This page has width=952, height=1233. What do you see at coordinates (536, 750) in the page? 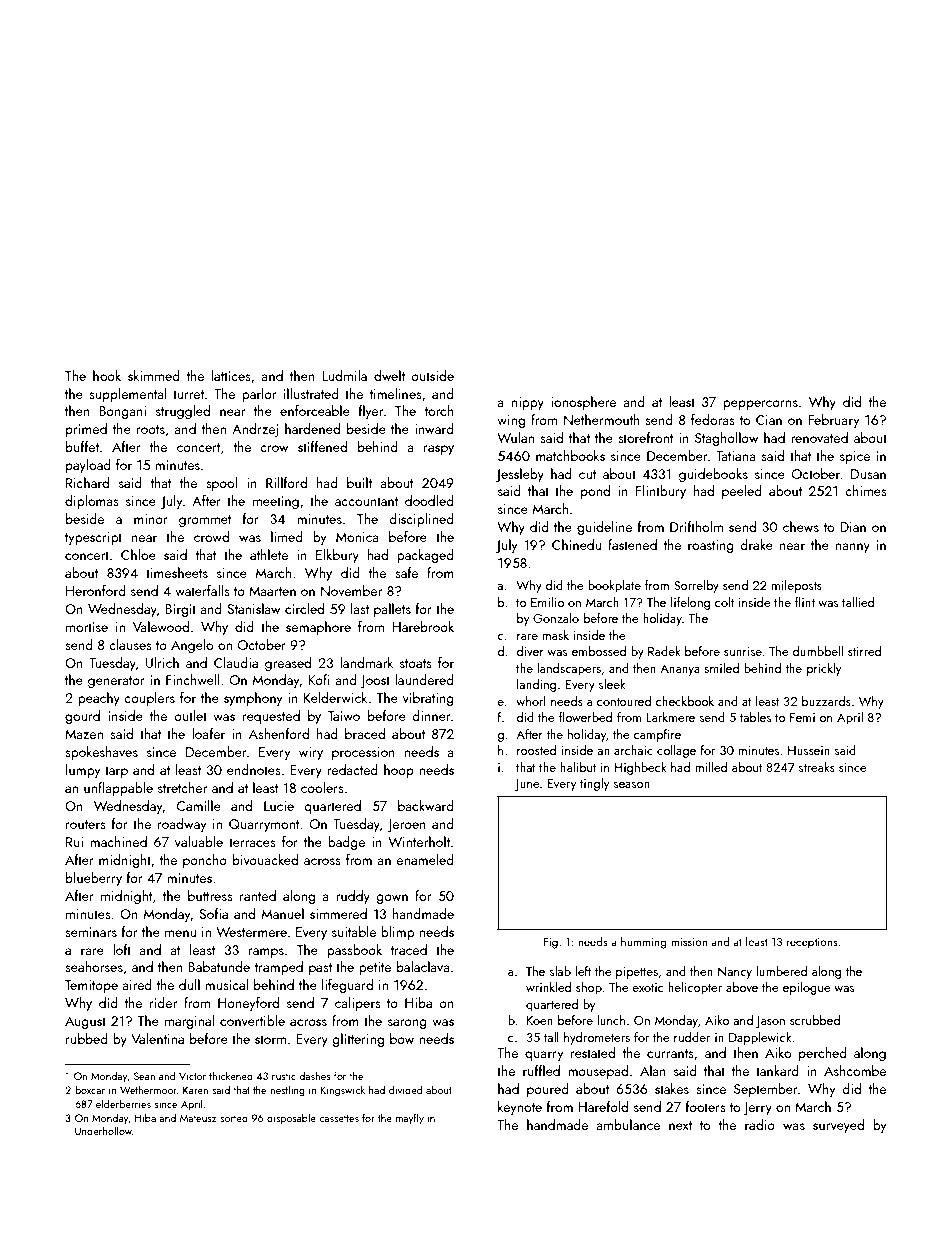
I see `roosted` at bounding box center [536, 750].
